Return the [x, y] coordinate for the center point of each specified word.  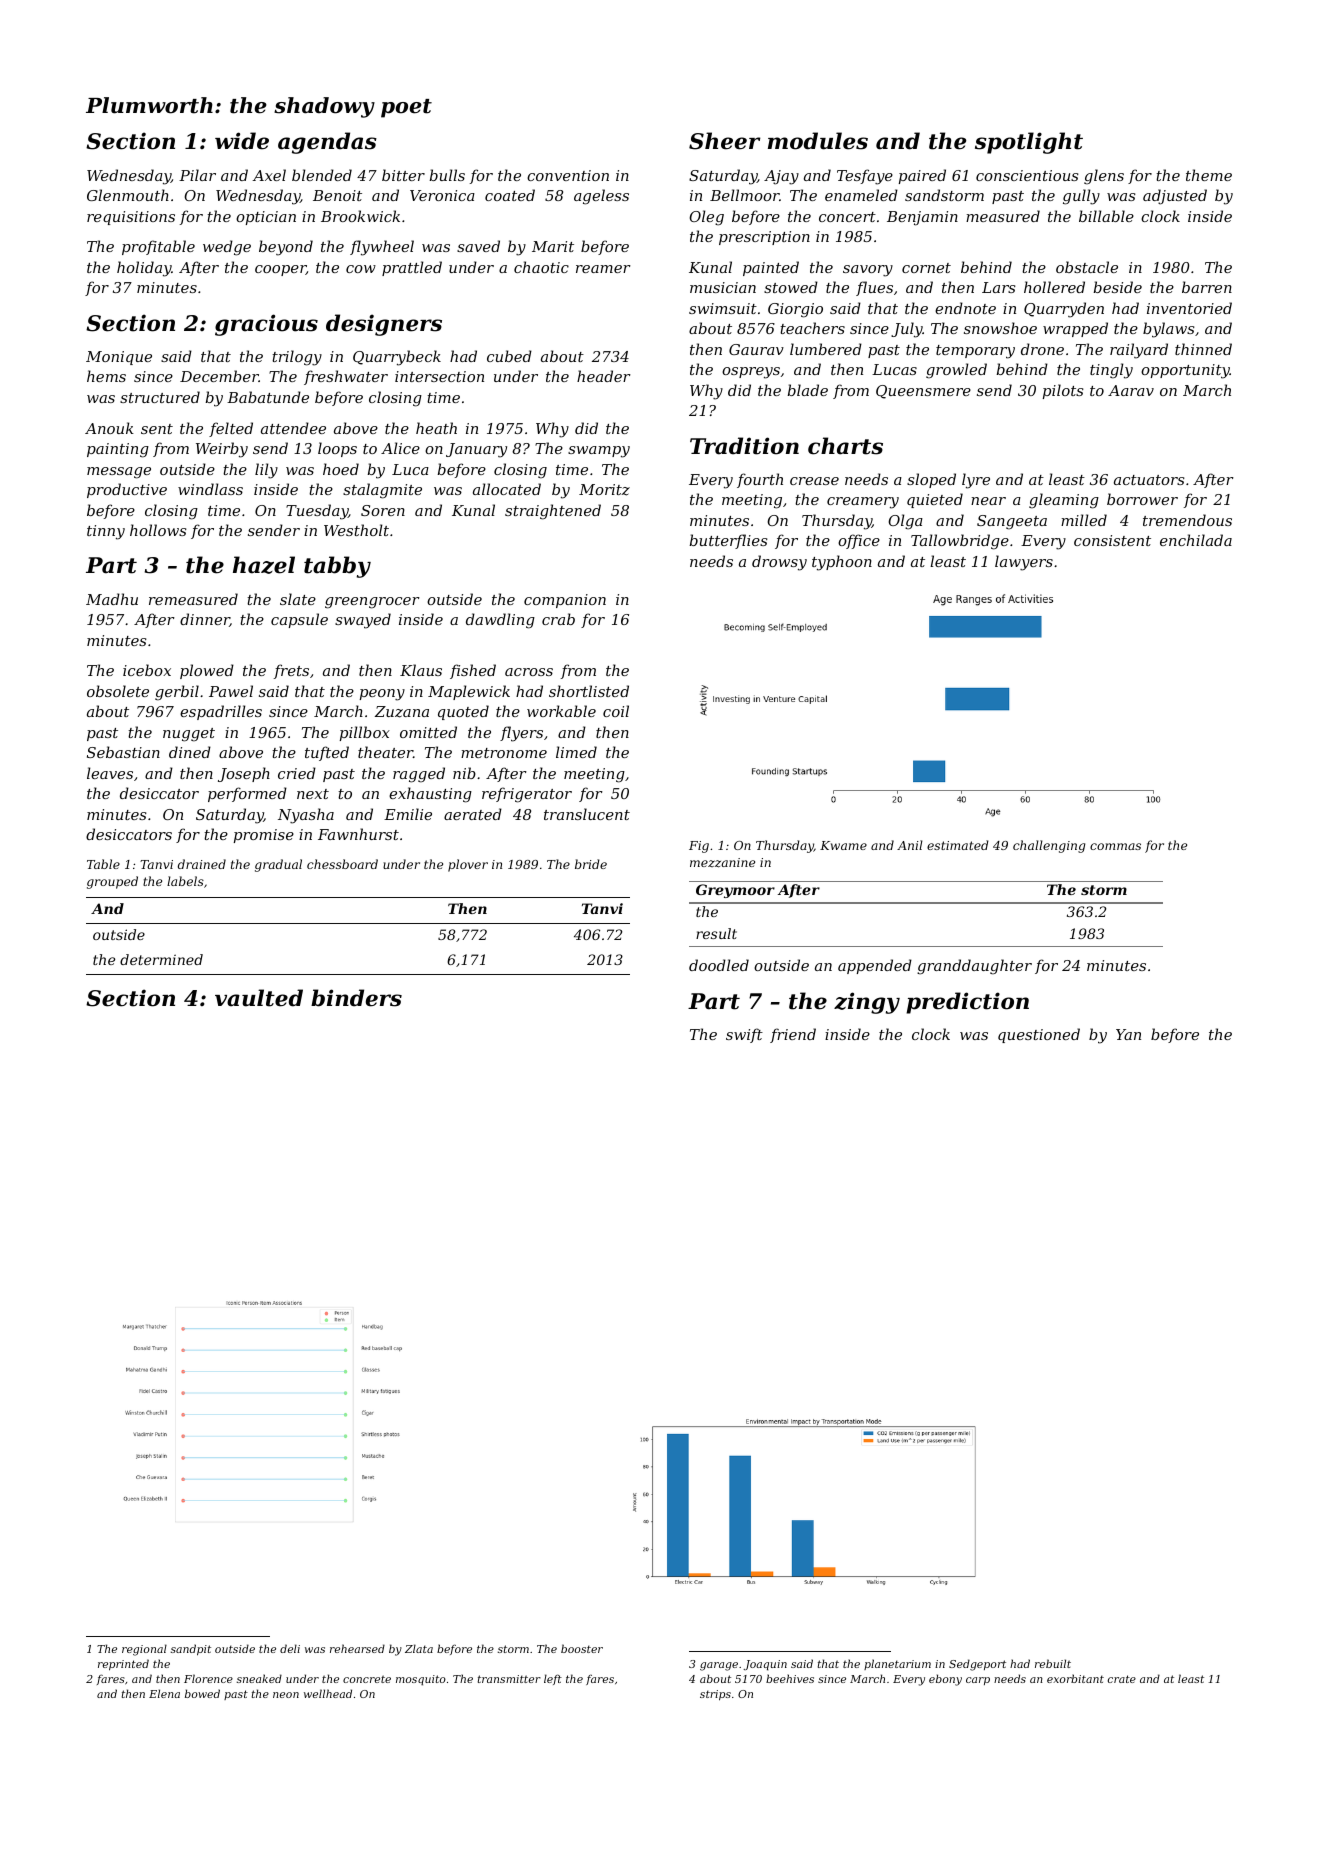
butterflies [728, 541]
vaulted [259, 998]
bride [591, 864]
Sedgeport [977, 1665]
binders [356, 998]
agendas [327, 143]
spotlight [1029, 143]
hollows [158, 530]
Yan [1128, 1034]
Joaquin [765, 1665]
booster [582, 1648]
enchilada [1196, 540]
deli [290, 1648]
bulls [447, 175]
